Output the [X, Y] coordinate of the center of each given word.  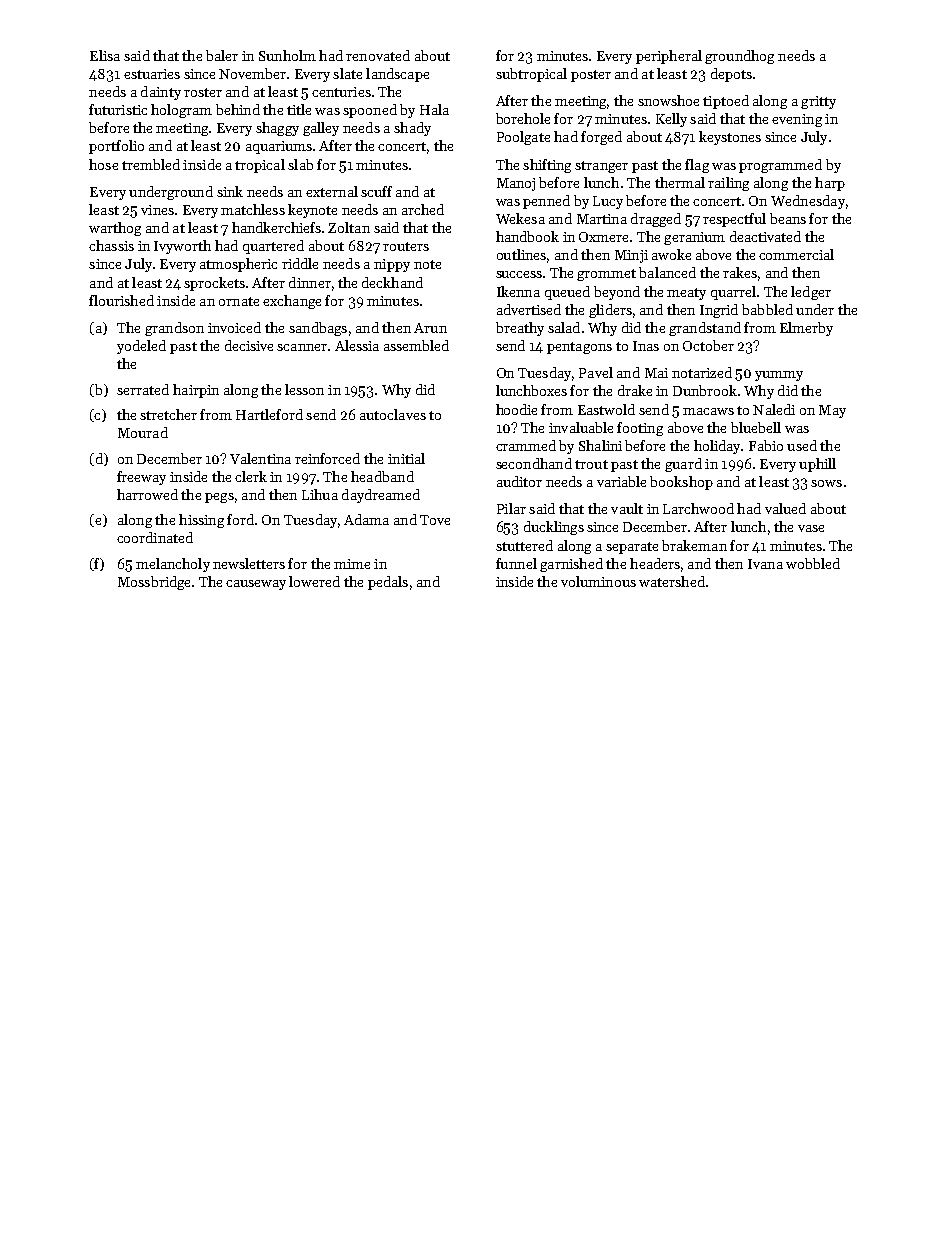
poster [591, 76]
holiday [717, 447]
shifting [547, 166]
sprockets [214, 284]
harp [830, 184]
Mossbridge [154, 583]
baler [222, 55]
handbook [527, 236]
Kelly [671, 120]
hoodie [516, 409]
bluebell [756, 427]
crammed [526, 445]
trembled [151, 164]
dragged [656, 220]
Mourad [143, 432]
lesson [304, 389]
